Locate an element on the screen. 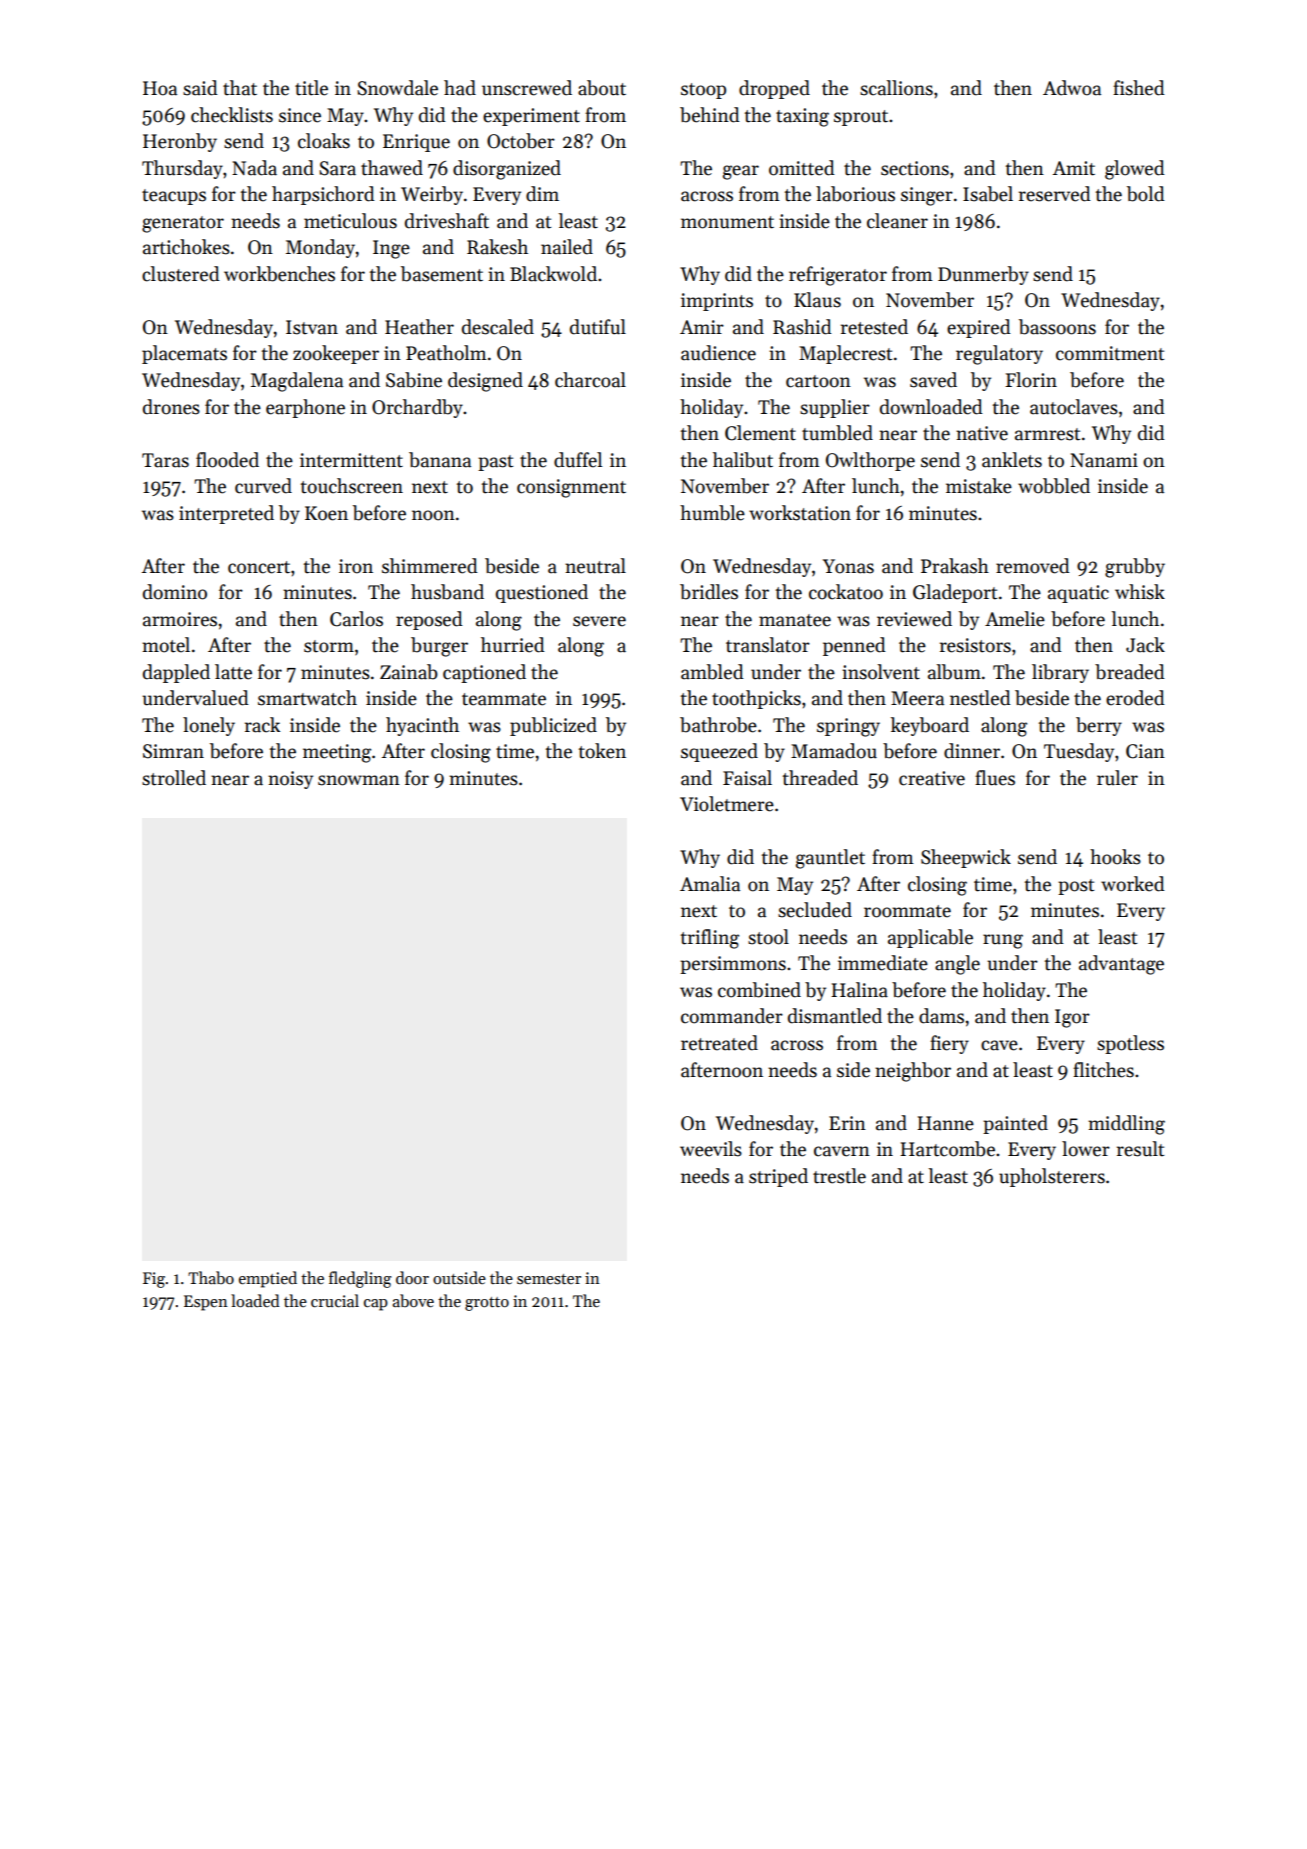 This screenshot has height=1849, width=1307. domino is located at coordinates (175, 592).
